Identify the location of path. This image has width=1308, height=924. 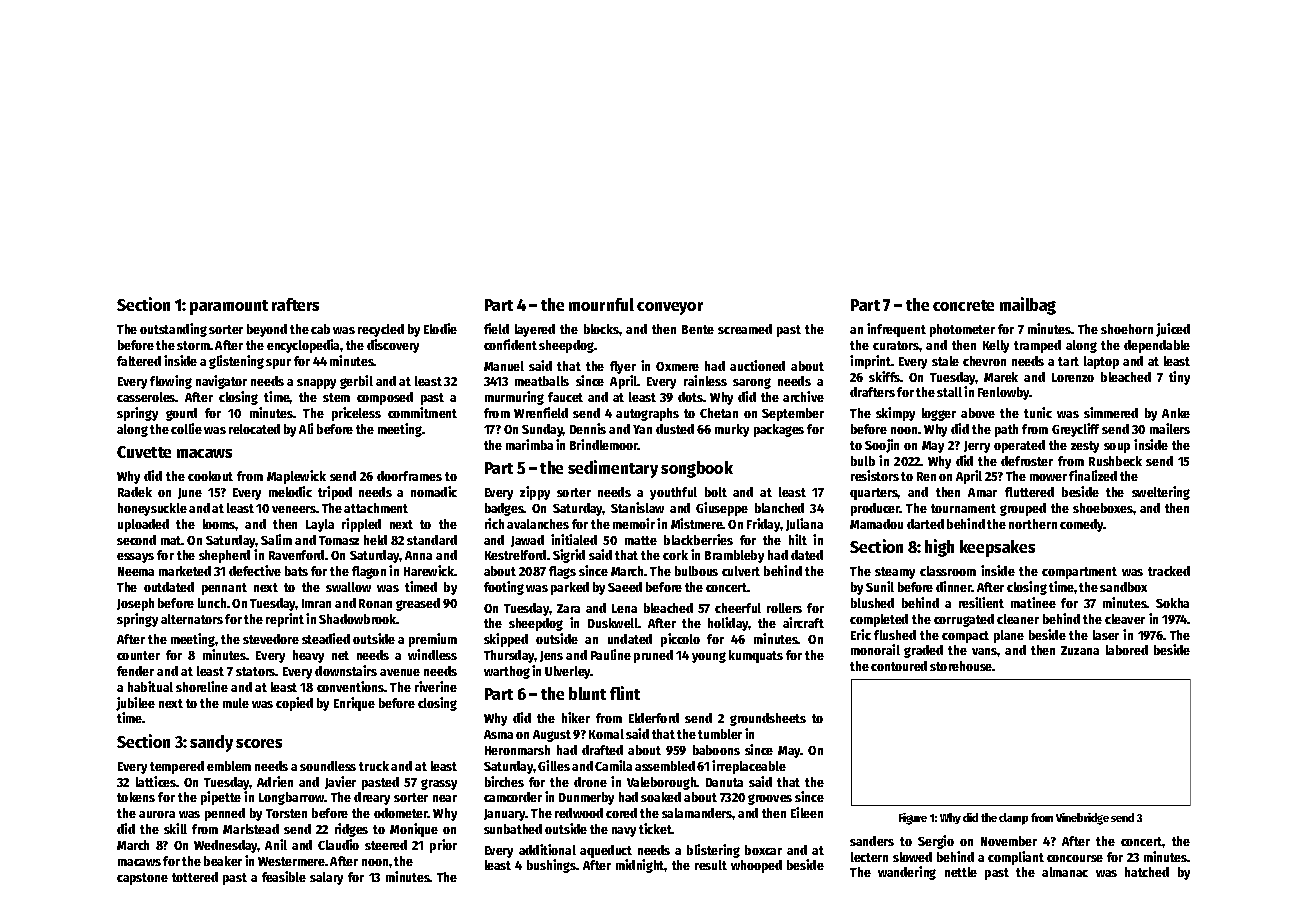
(1006, 430).
